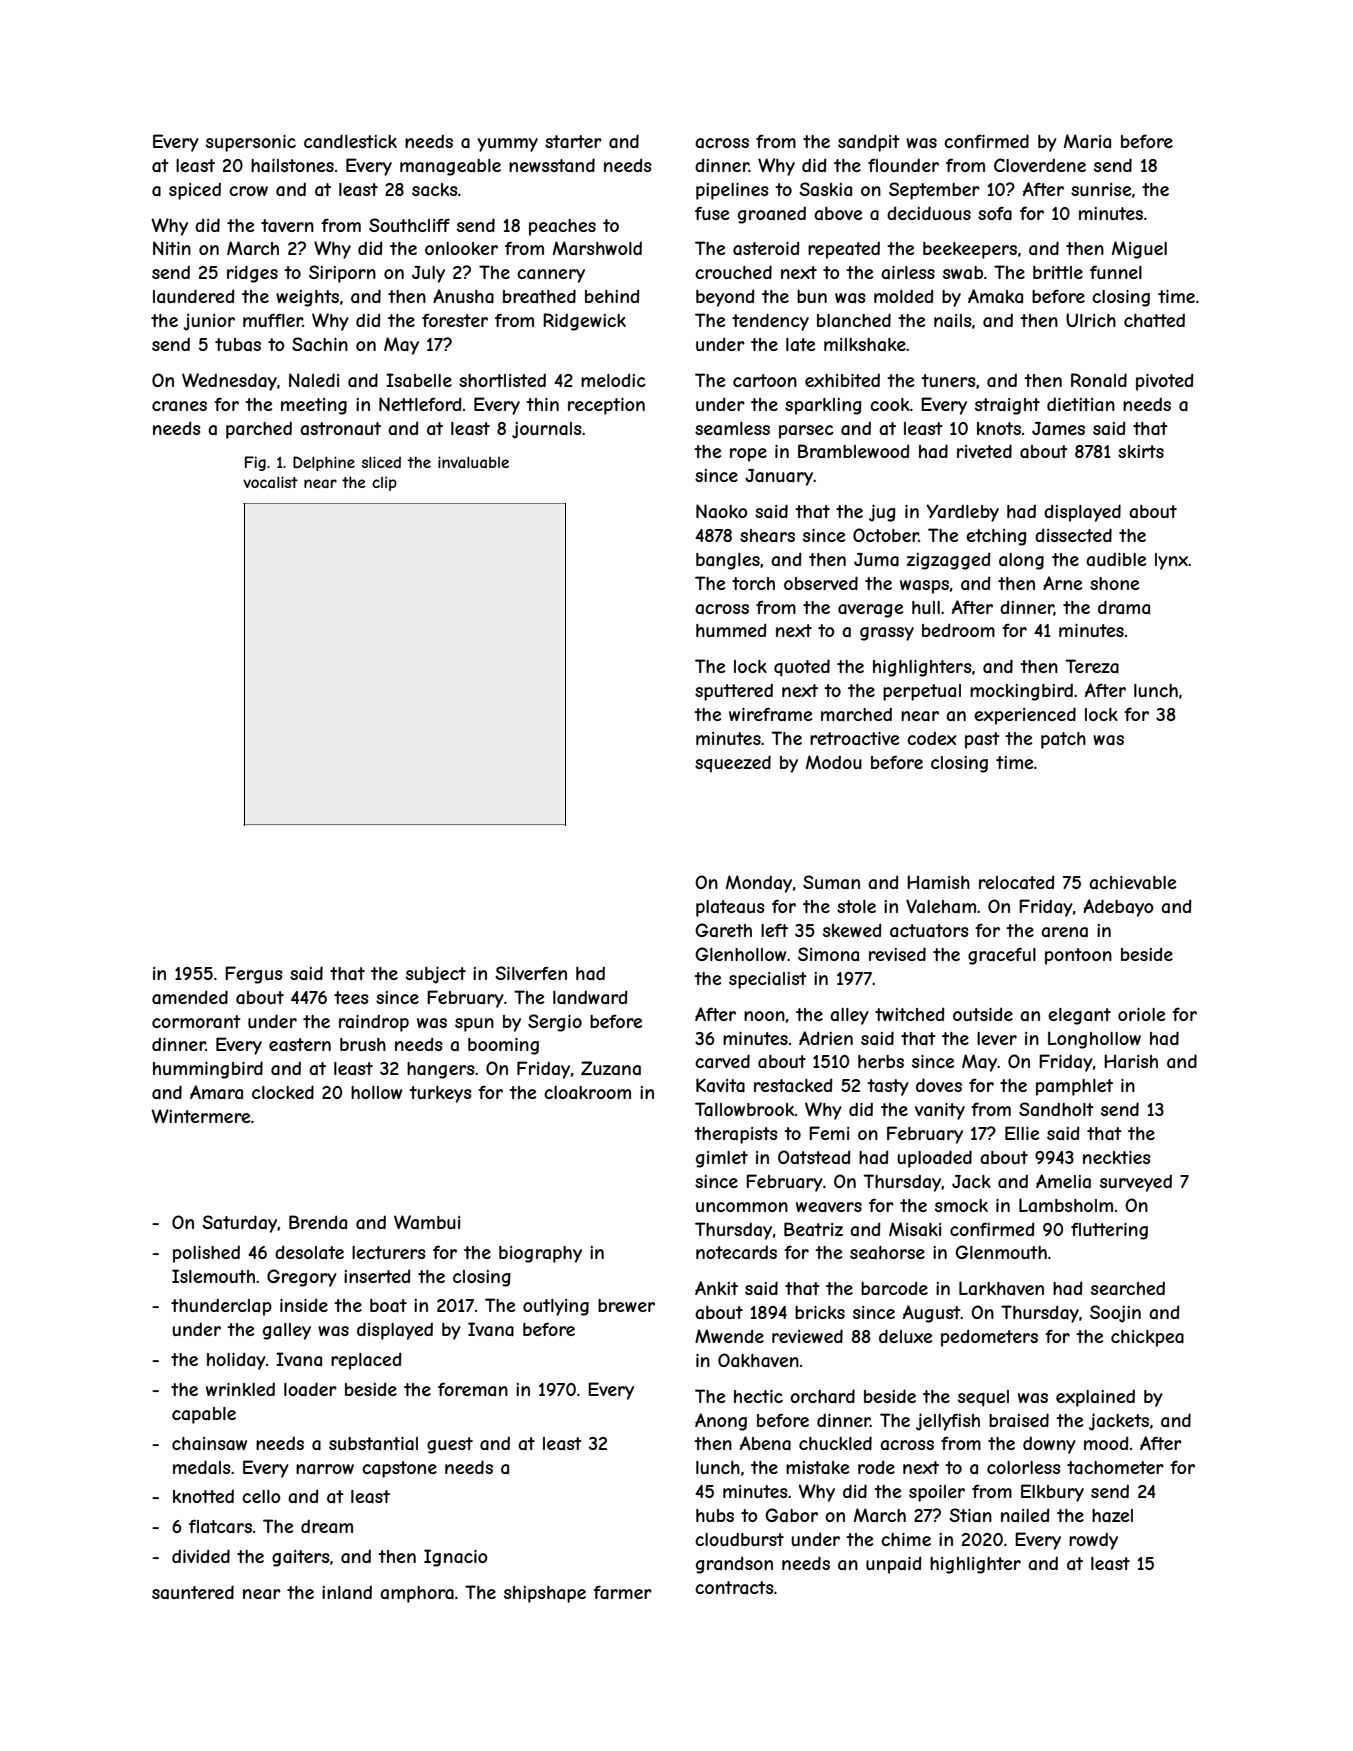  What do you see at coordinates (363, 1044) in the image?
I see `brush` at bounding box center [363, 1044].
